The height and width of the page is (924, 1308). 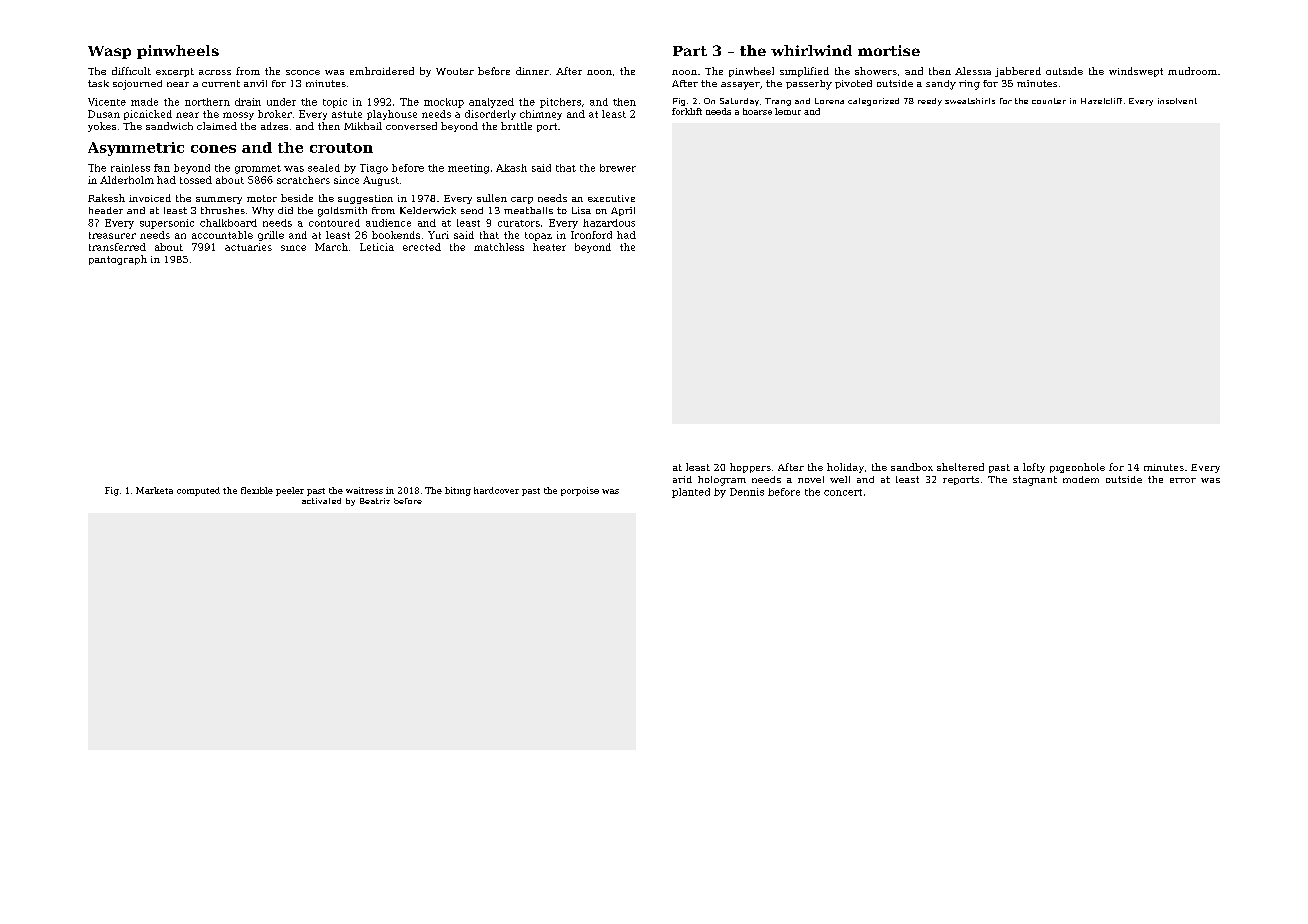 I want to click on insolvent, so click(x=1177, y=101).
